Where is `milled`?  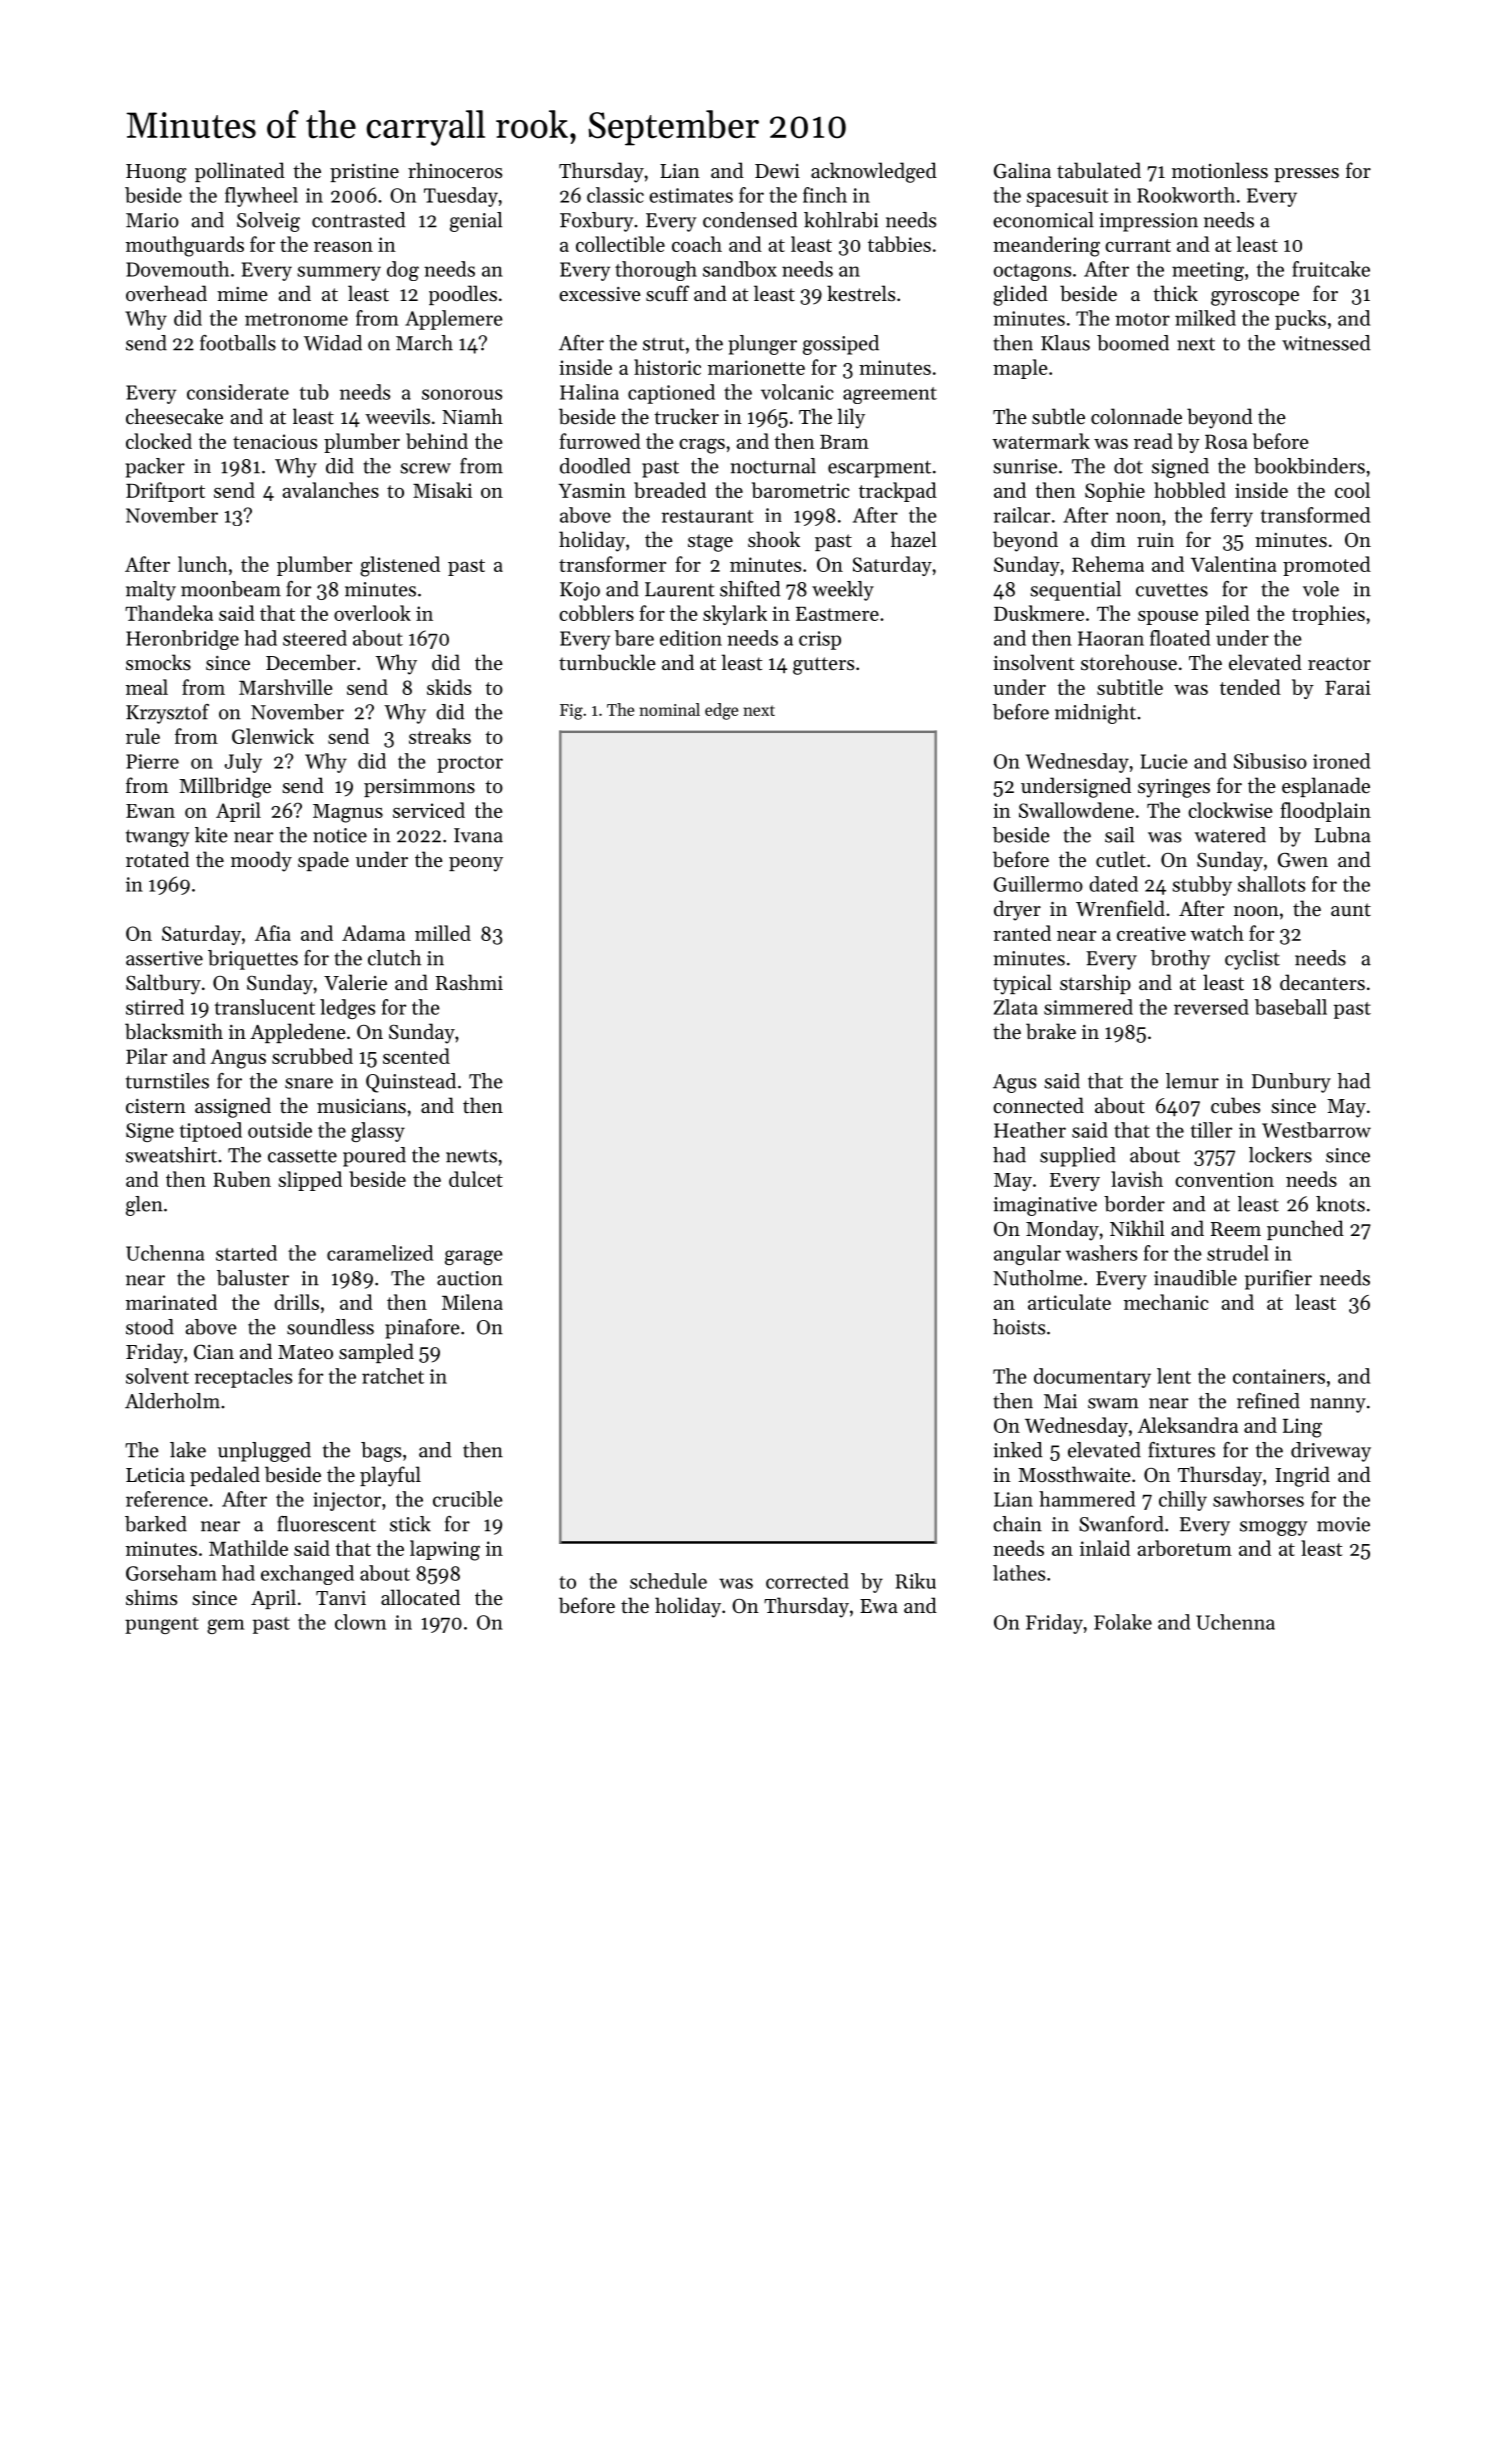
milled is located at coordinates (443, 933).
